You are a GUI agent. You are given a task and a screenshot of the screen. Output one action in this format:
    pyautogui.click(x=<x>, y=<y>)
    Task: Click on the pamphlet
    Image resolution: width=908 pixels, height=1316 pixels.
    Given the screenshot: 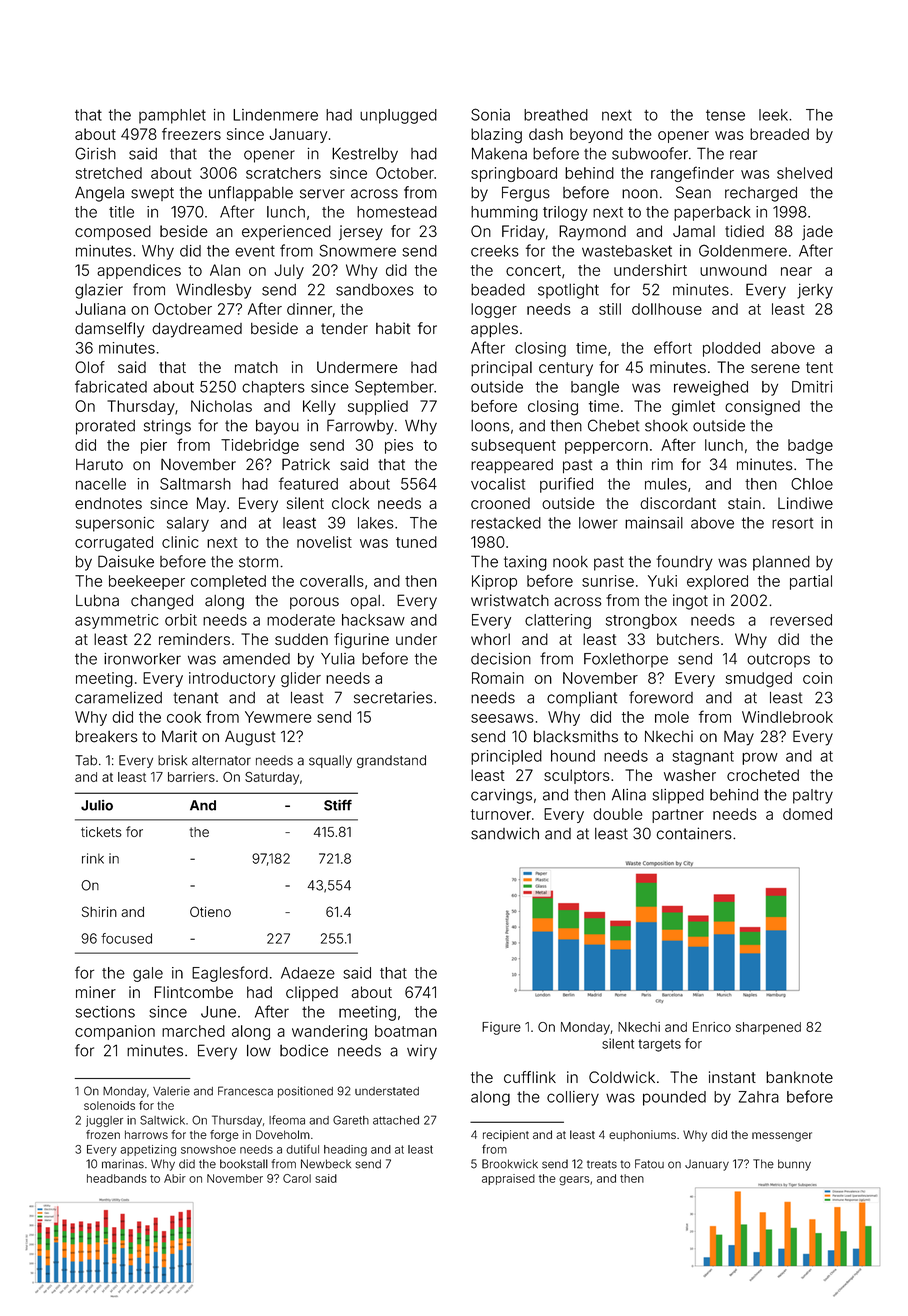 What is the action you would take?
    pyautogui.click(x=172, y=116)
